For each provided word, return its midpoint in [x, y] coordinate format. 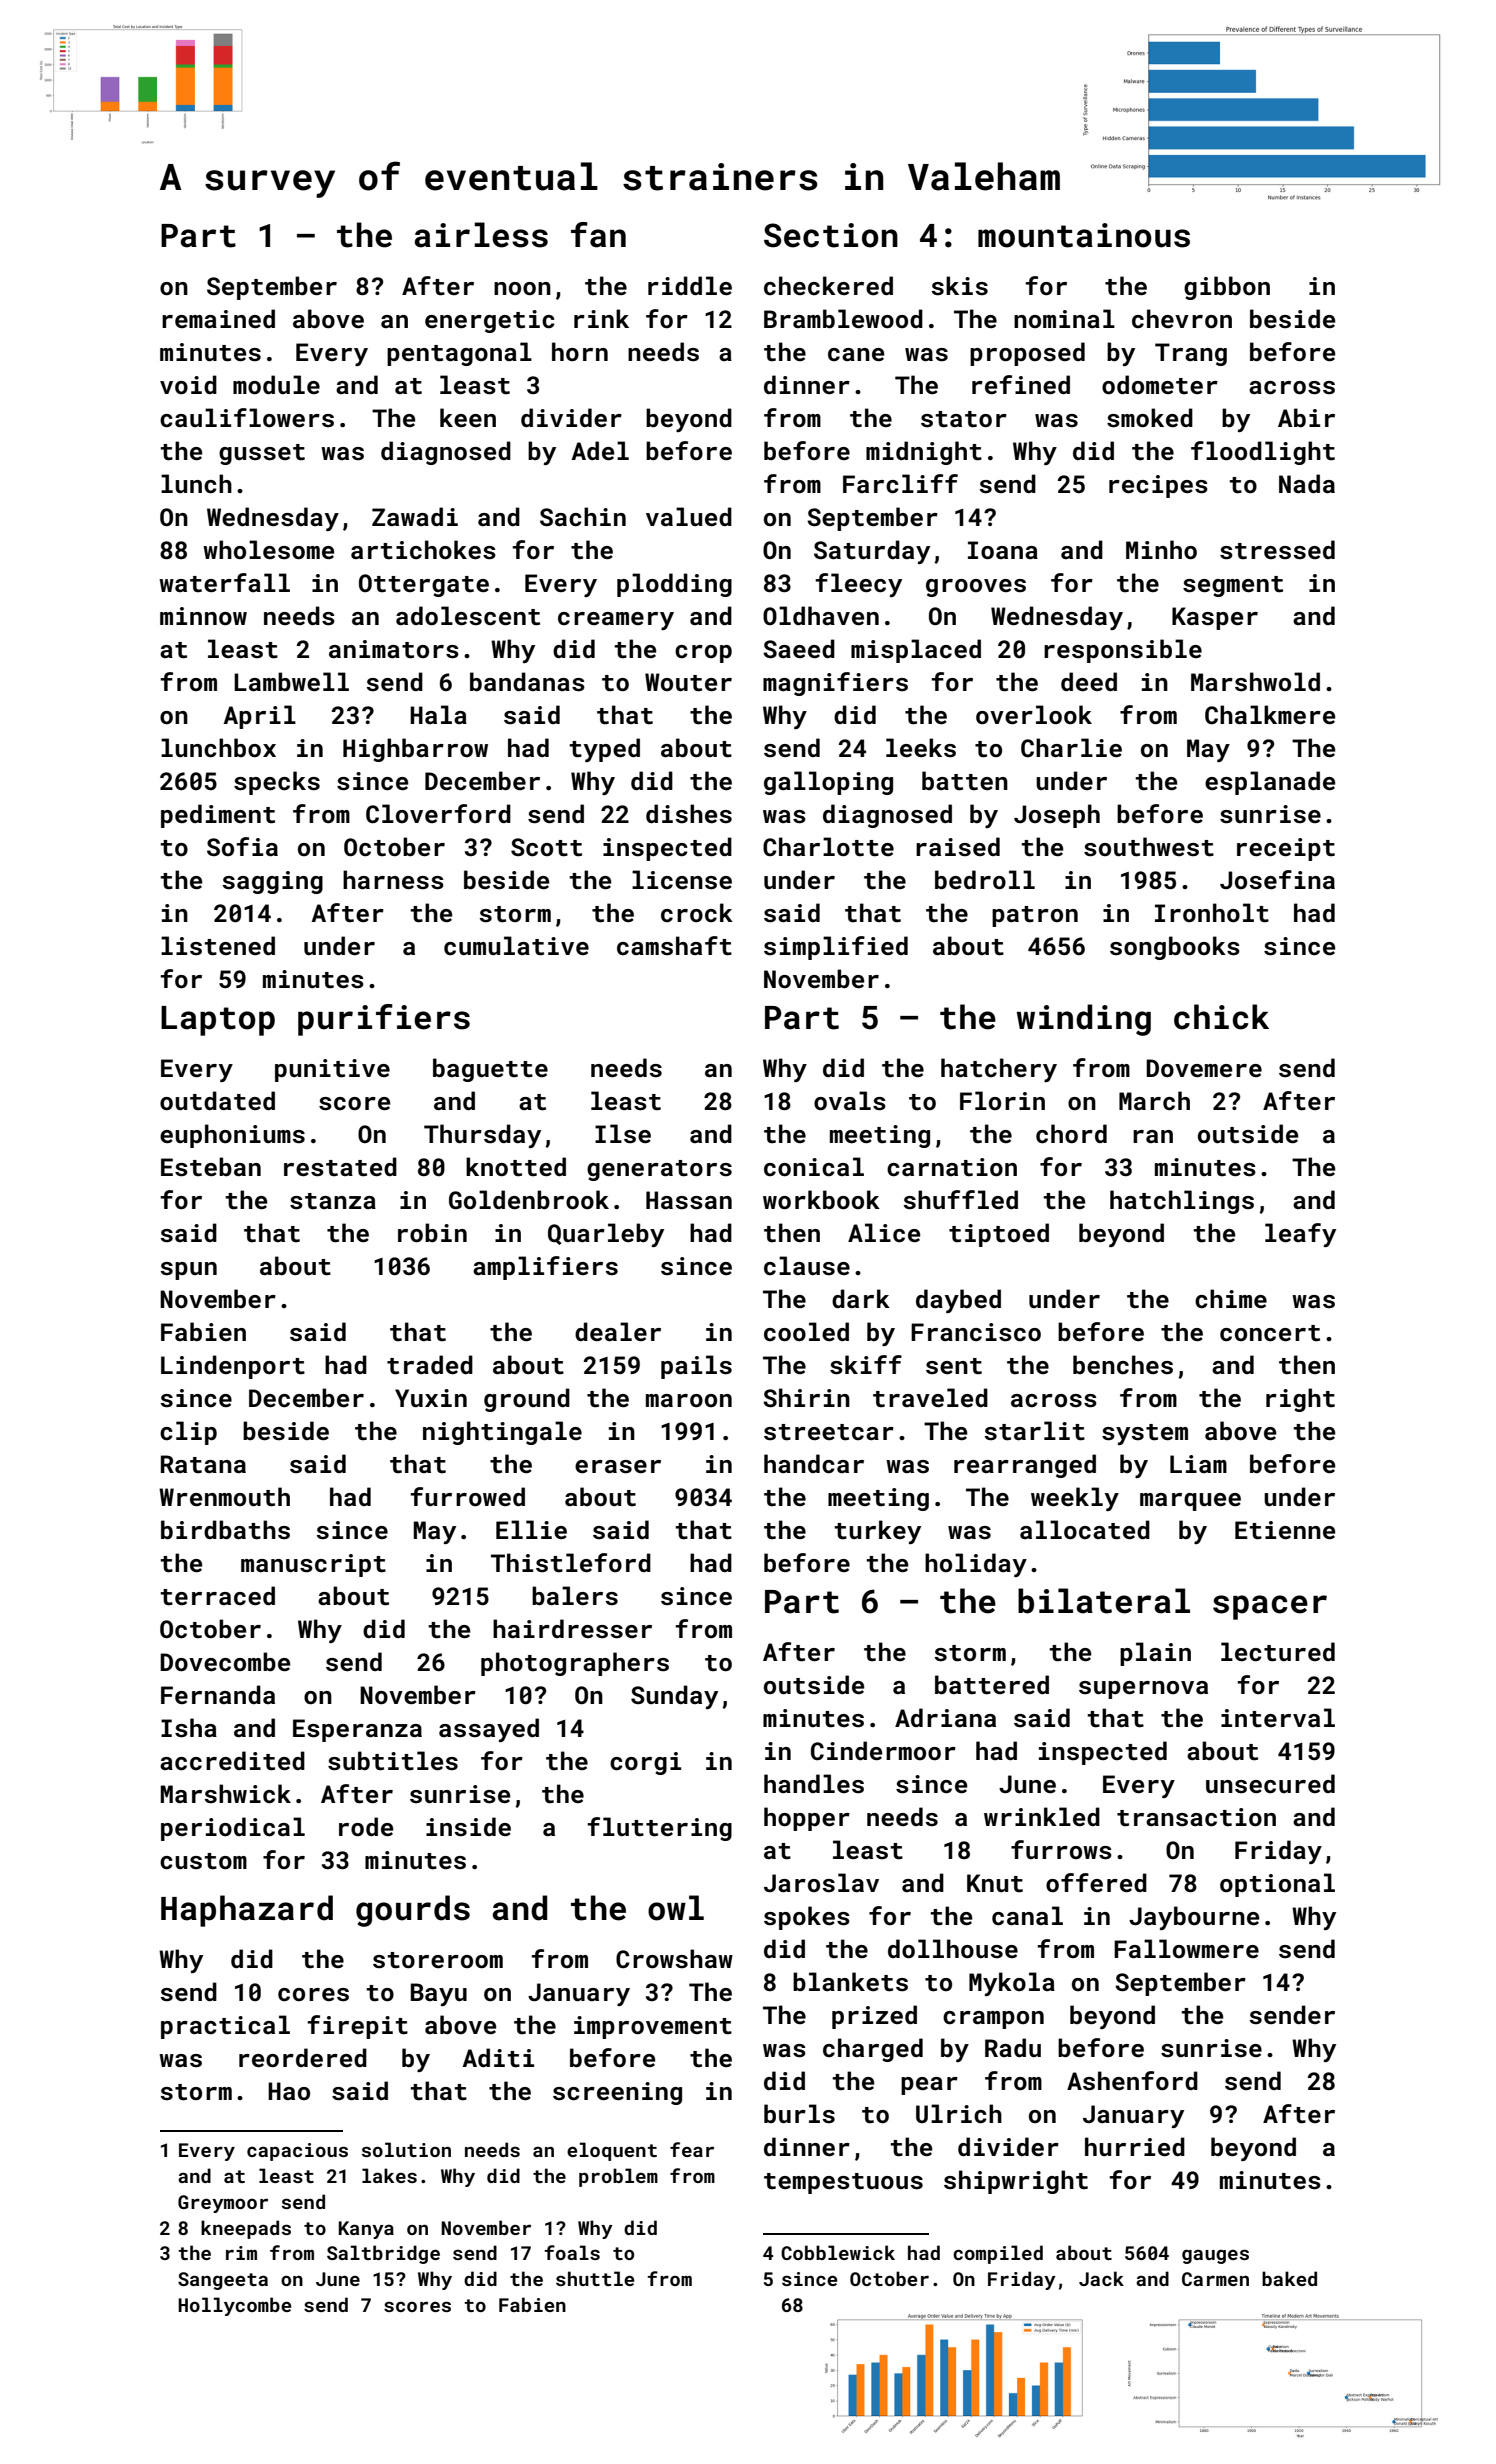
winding [1084, 1020]
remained [218, 318]
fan [598, 235]
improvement [653, 2027]
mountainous [1084, 235]
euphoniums [232, 1136]
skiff [866, 1365]
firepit [357, 2027]
